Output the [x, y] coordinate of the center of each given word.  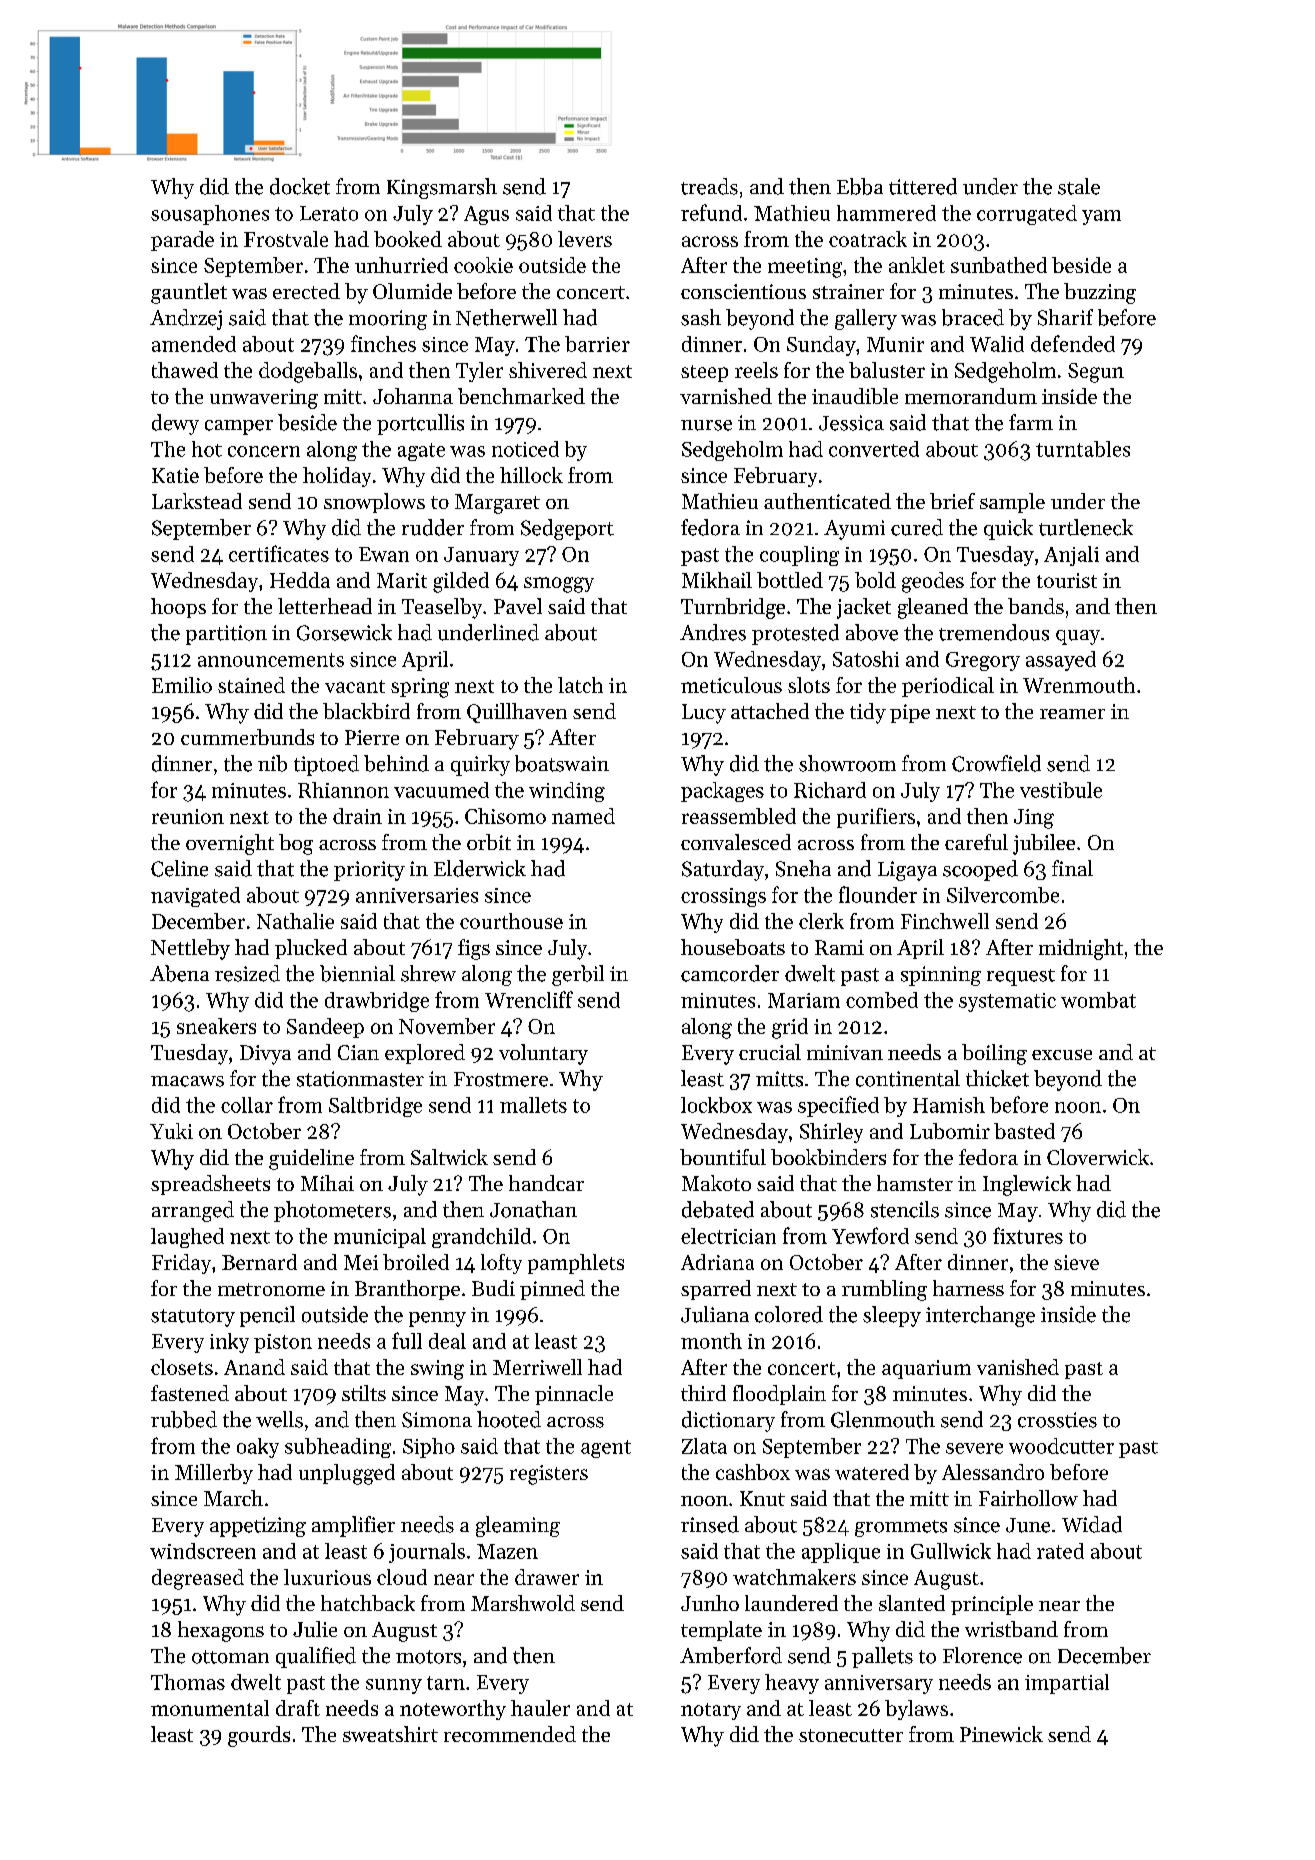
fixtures [1028, 1235]
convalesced [736, 842]
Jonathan [533, 1209]
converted [874, 449]
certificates [279, 553]
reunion [188, 816]
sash [701, 317]
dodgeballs [308, 372]
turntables [1083, 449]
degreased [198, 1579]
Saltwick [449, 1157]
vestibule [1061, 790]
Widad [1092, 1524]
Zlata [704, 1446]
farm [1031, 422]
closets [182, 1367]
